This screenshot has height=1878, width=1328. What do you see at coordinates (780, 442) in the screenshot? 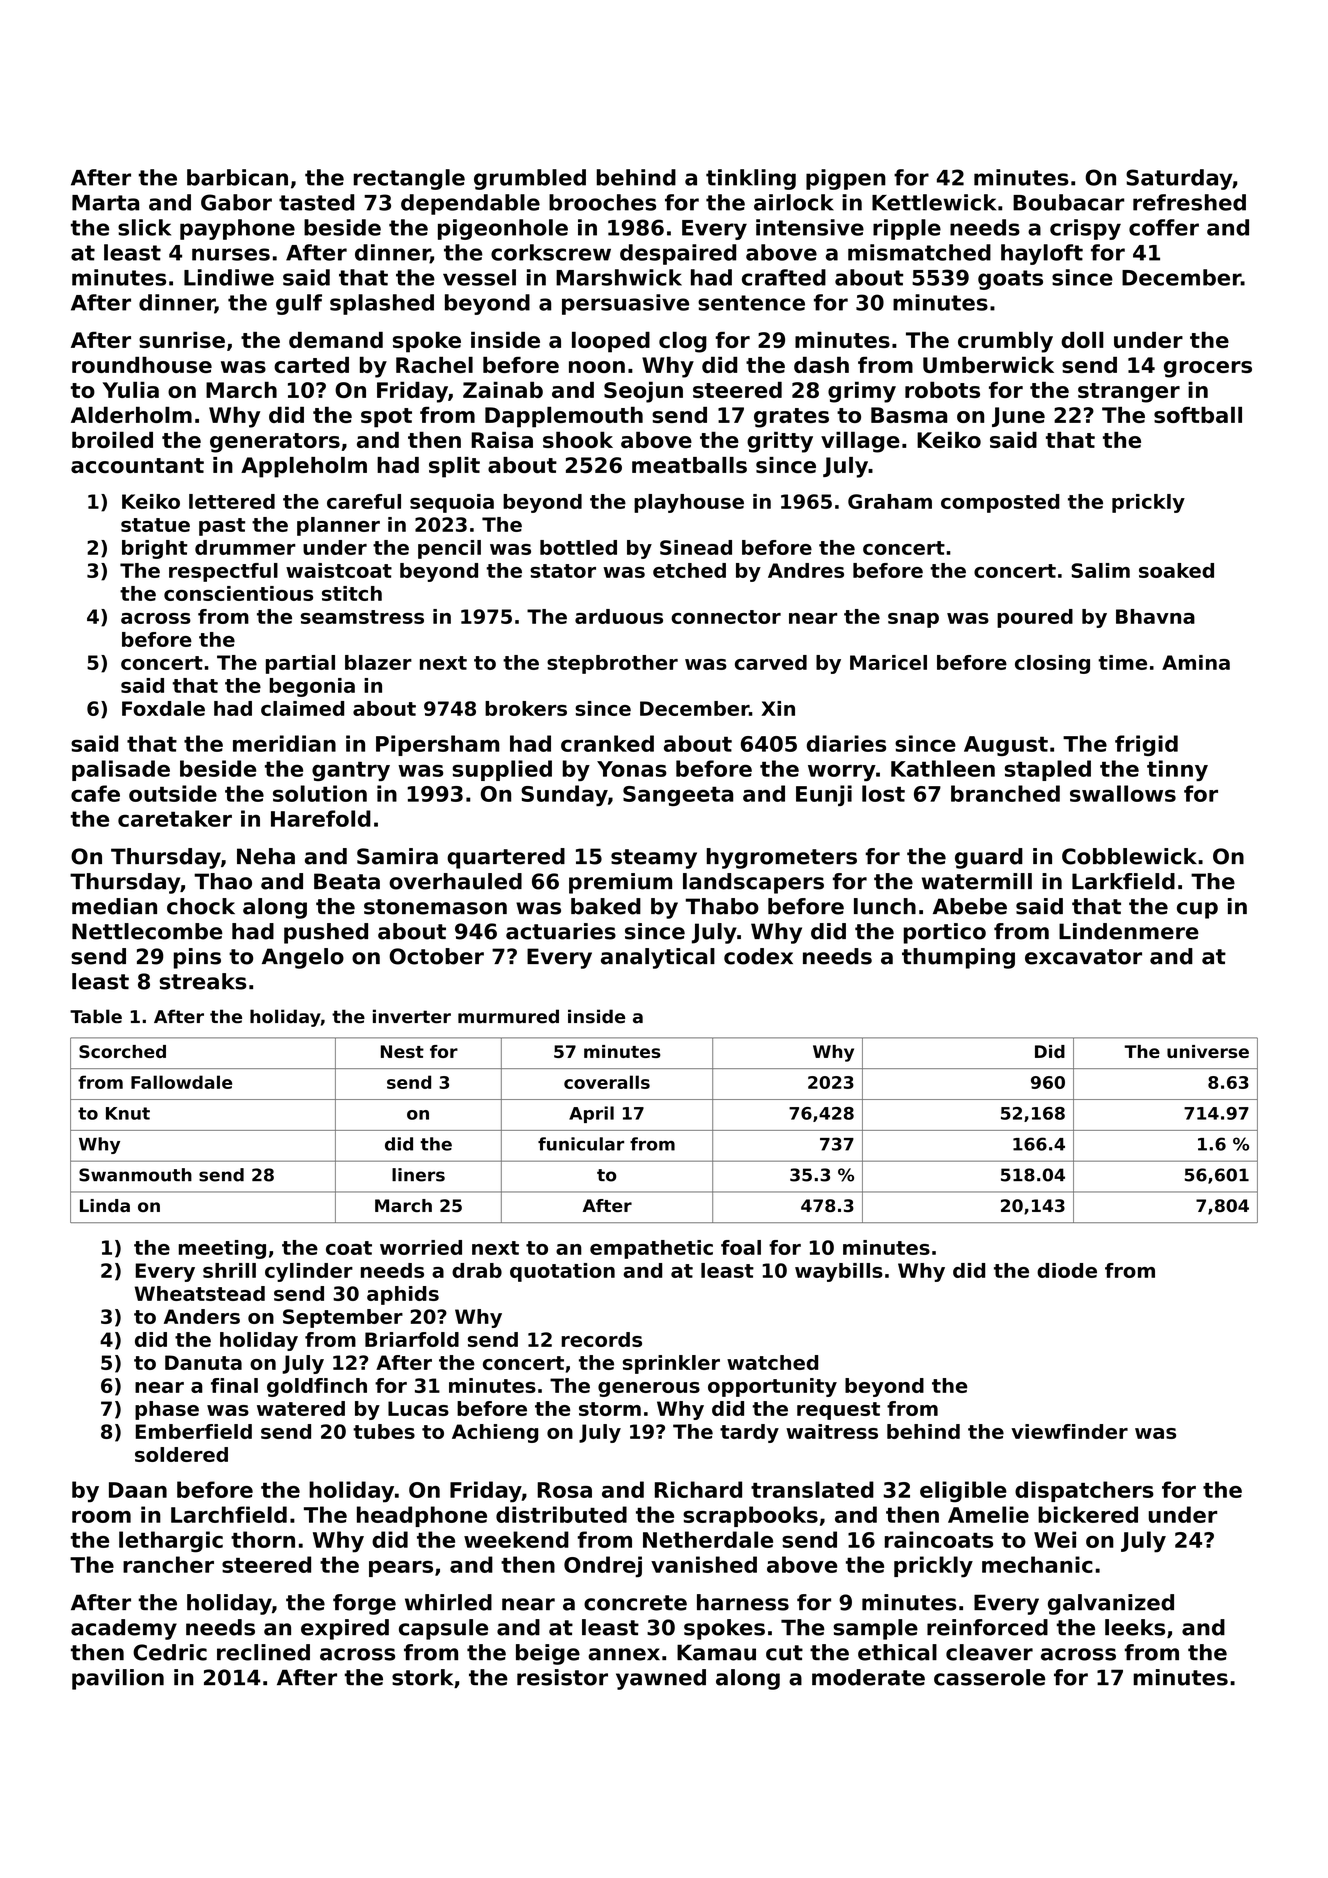
I see `gritty` at bounding box center [780, 442].
